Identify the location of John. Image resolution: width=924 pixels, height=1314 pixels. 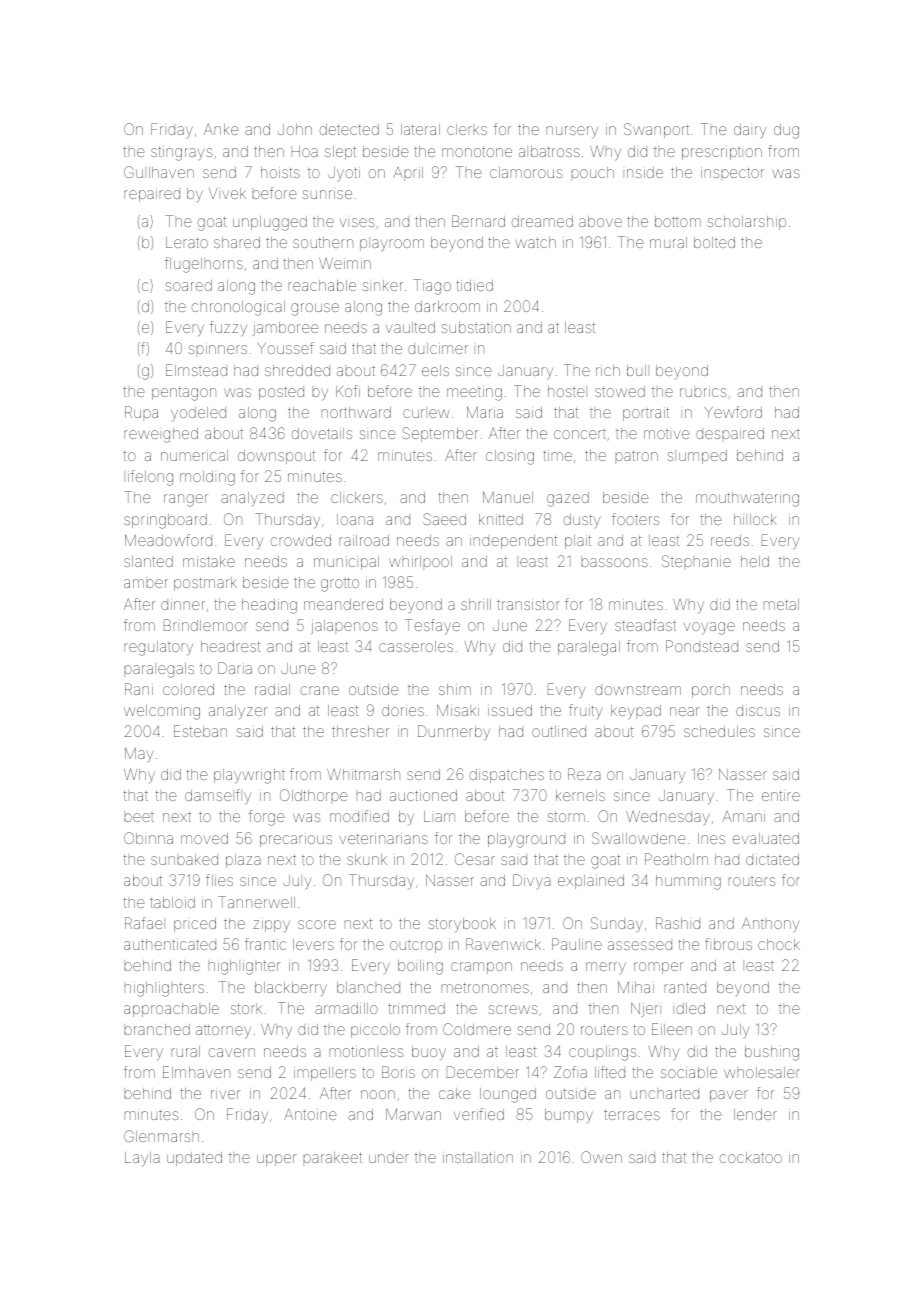
(295, 129).
